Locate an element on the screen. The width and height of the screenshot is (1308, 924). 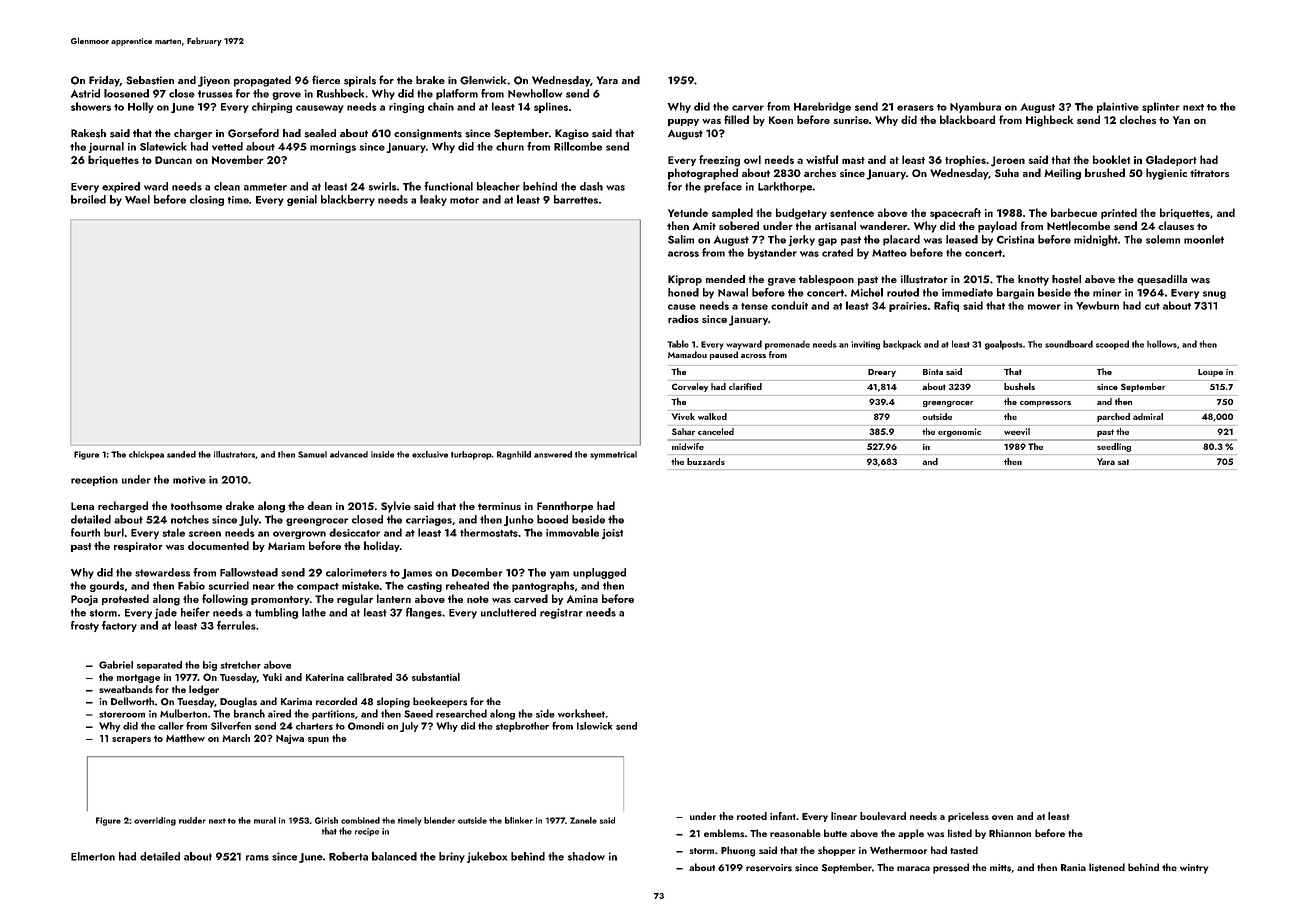
blackberry is located at coordinates (348, 200).
